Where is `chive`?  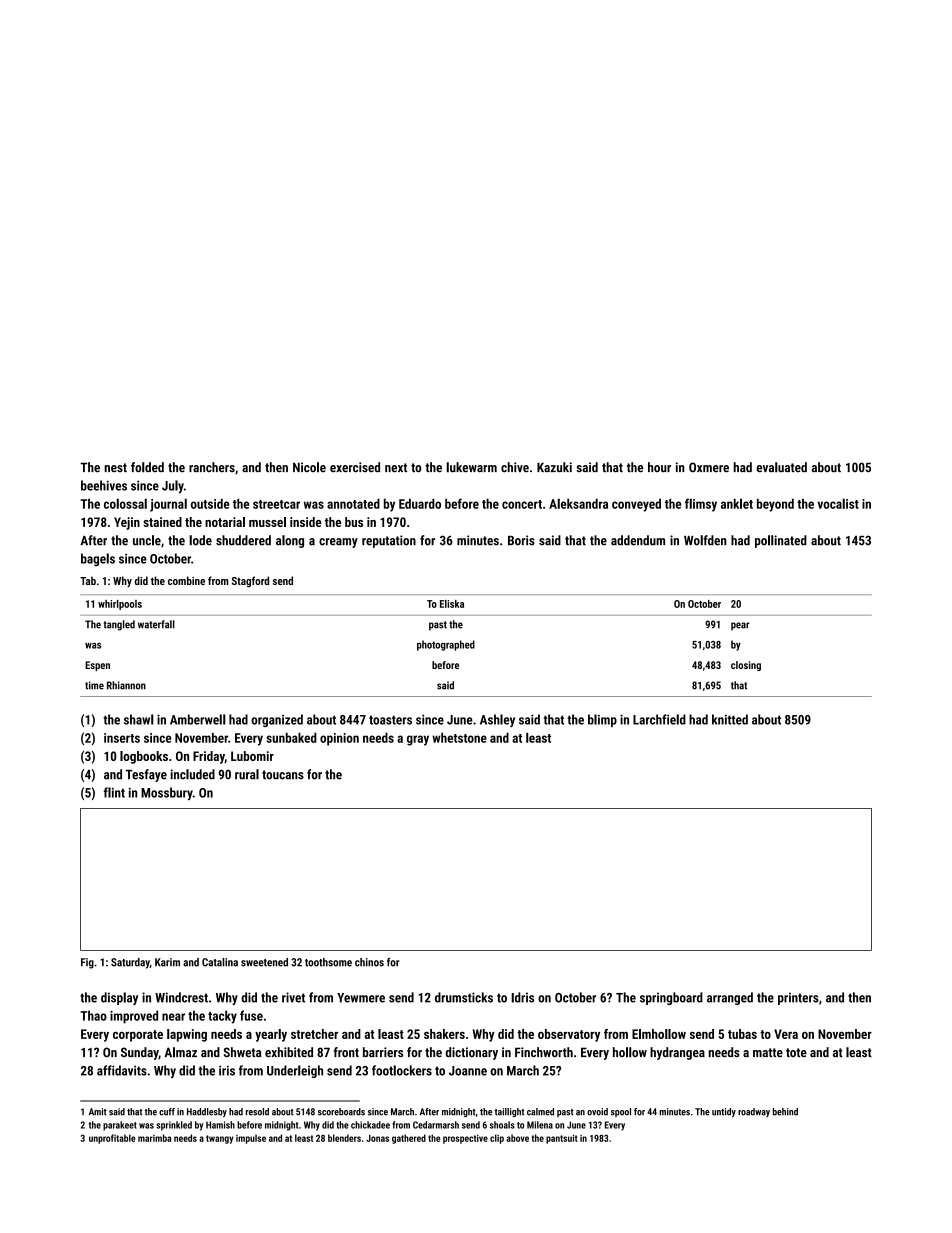
chive is located at coordinates (515, 467).
